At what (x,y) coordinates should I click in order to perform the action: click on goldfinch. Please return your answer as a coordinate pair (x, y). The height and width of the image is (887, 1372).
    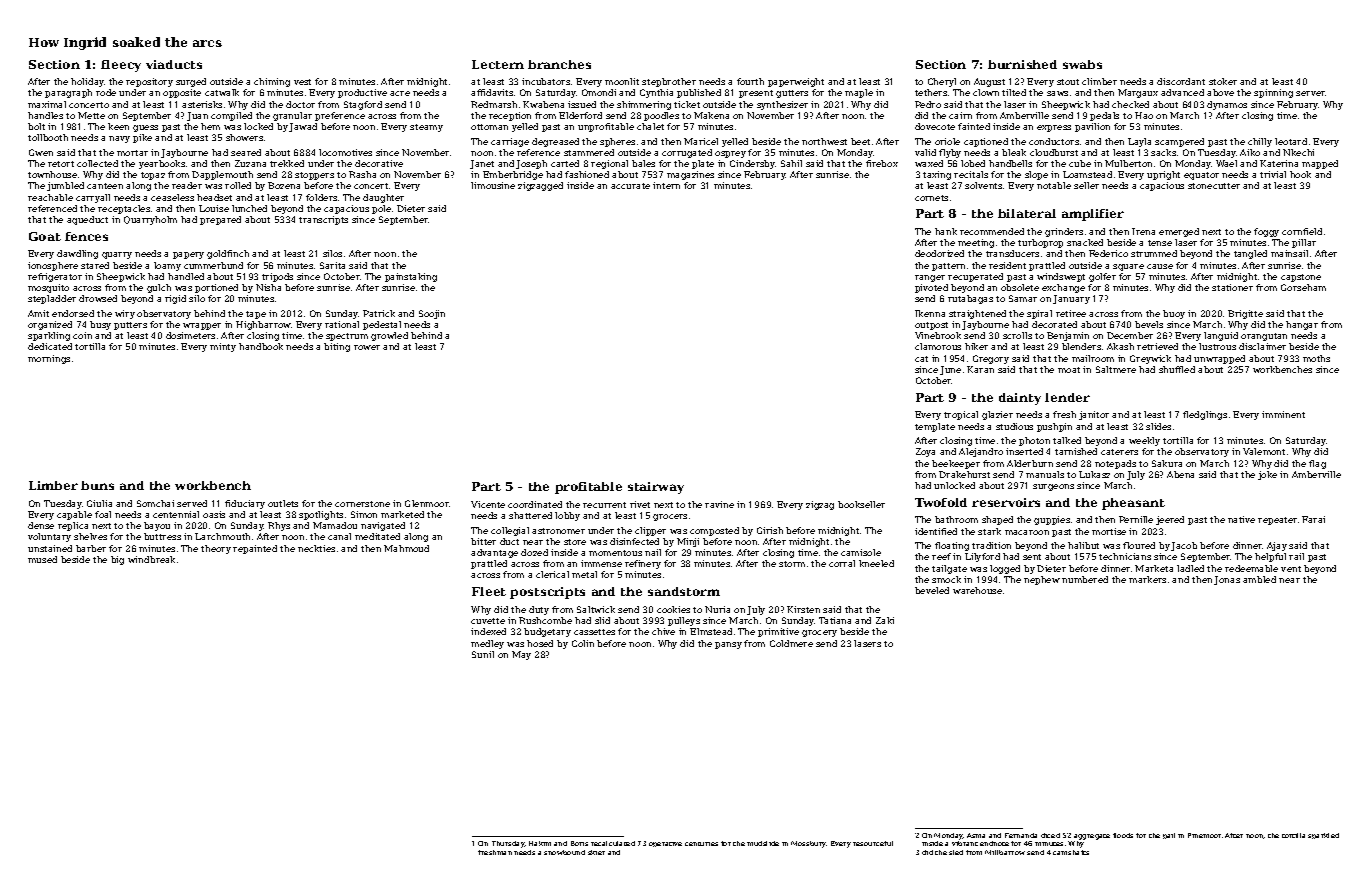
    Looking at the image, I should click on (228, 254).
